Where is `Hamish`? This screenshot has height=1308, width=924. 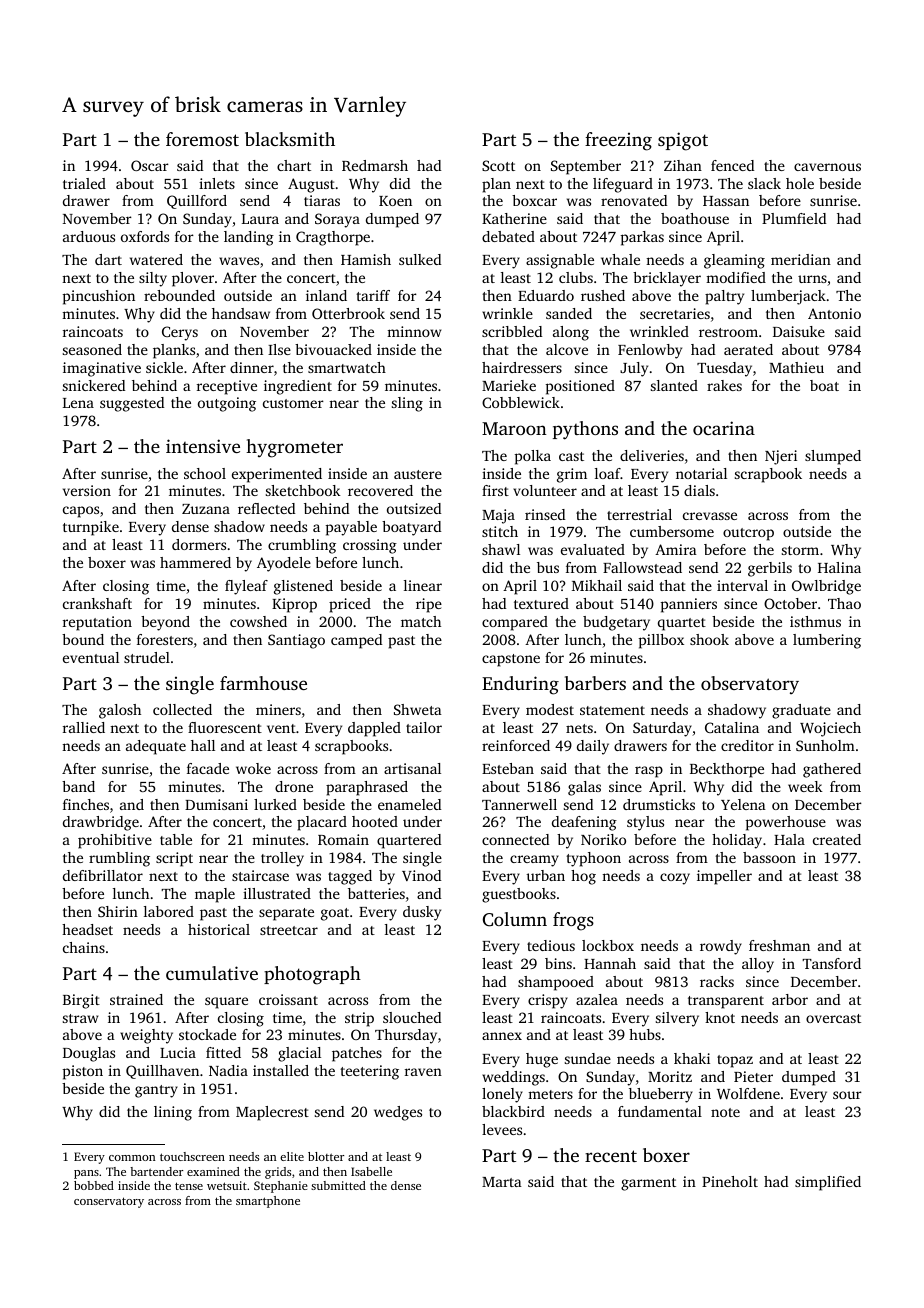
Hamish is located at coordinates (366, 259).
